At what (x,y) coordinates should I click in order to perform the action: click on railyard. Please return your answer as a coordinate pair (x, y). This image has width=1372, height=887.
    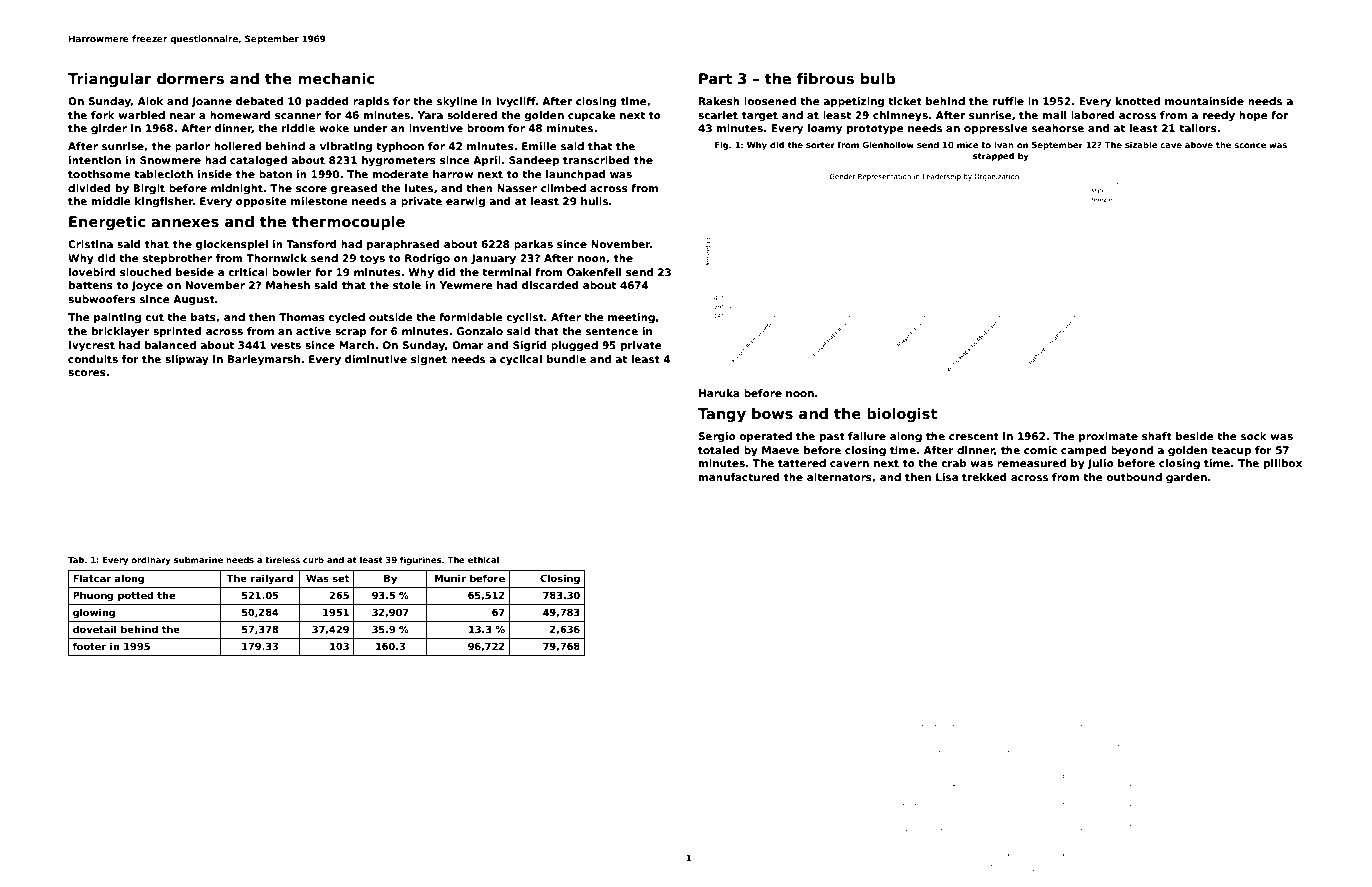
    Looking at the image, I should click on (272, 579).
